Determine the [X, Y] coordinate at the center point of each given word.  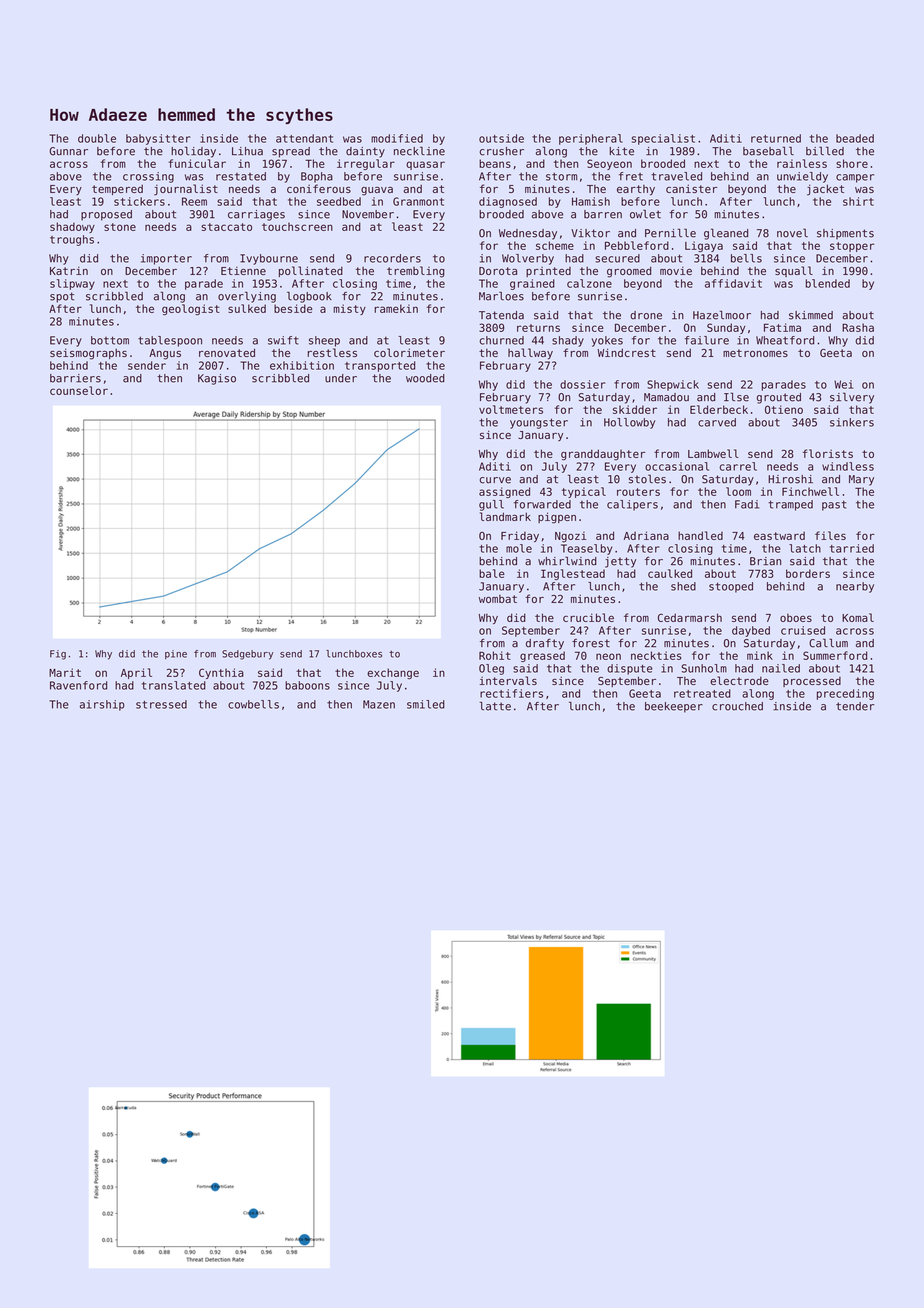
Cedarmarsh [690, 617]
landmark [505, 516]
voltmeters [511, 409]
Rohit [495, 655]
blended [828, 283]
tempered [117, 189]
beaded [855, 138]
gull [491, 505]
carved [717, 422]
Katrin [69, 270]
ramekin [396, 308]
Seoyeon [609, 164]
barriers [75, 378]
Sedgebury [247, 655]
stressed [161, 704]
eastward [779, 535]
